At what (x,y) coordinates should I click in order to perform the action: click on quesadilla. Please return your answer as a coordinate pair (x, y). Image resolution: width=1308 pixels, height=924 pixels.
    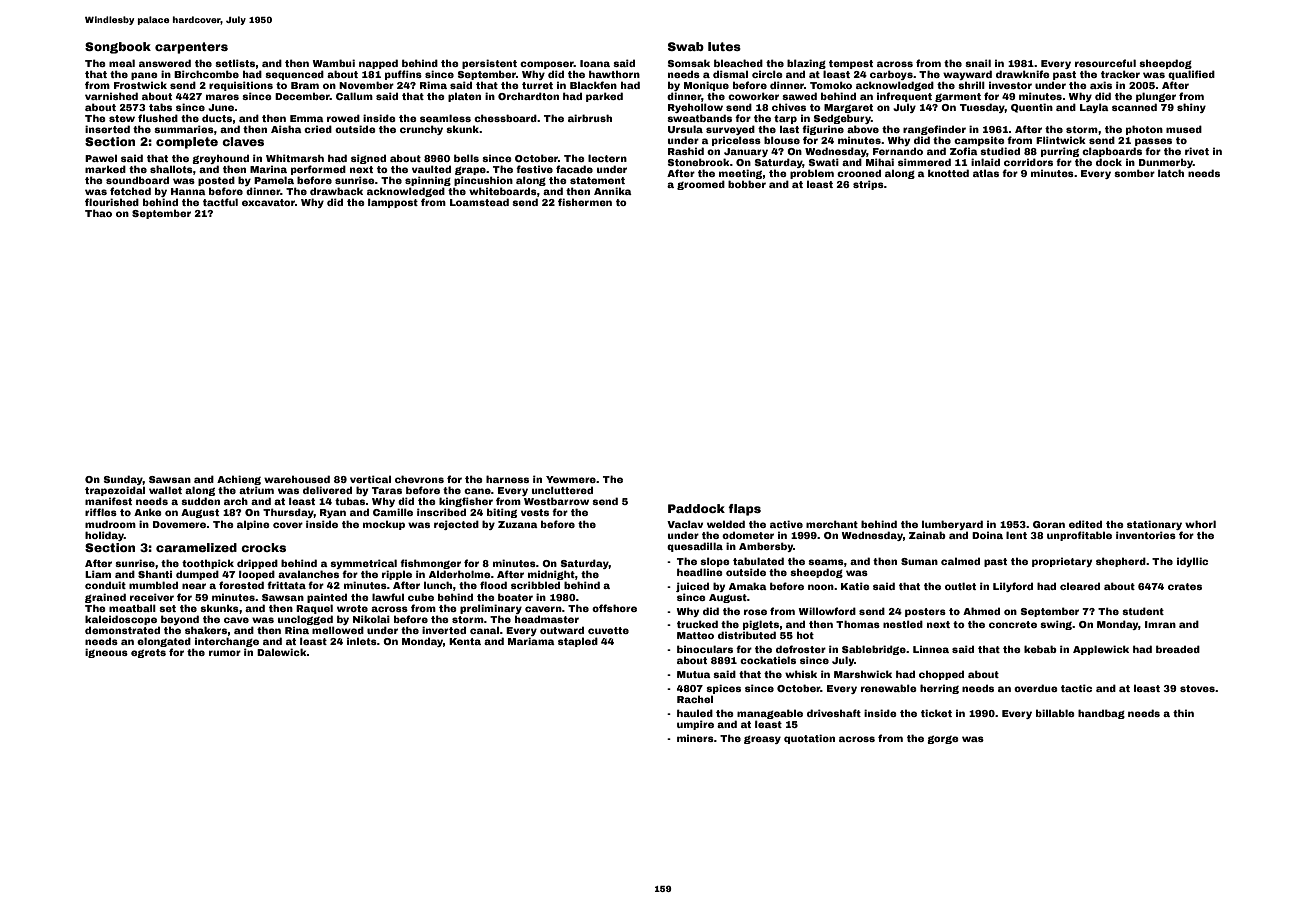
    Looking at the image, I should click on (695, 547).
